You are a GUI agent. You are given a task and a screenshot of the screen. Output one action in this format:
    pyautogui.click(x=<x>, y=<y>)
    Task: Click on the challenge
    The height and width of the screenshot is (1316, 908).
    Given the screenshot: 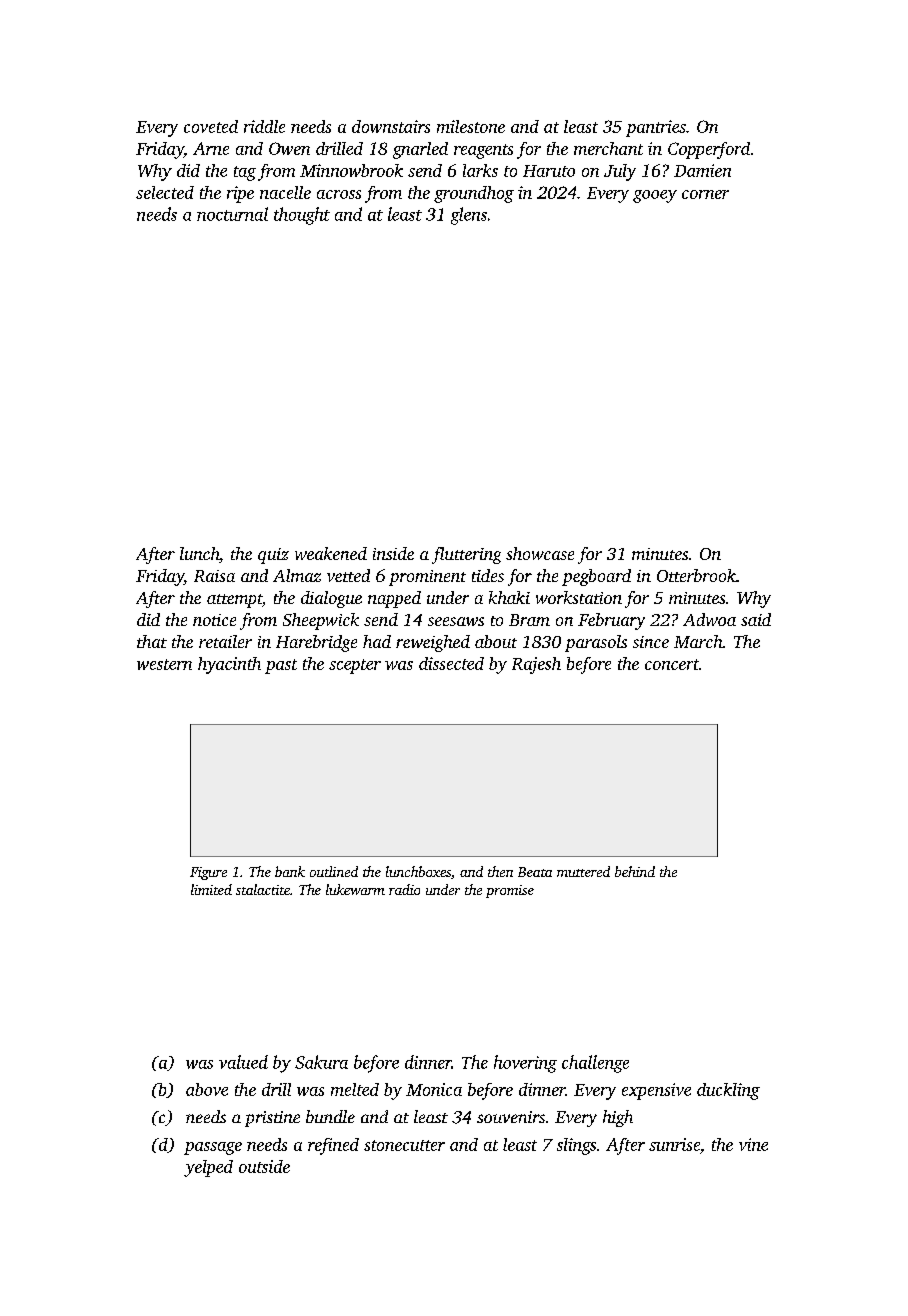 What is the action you would take?
    pyautogui.click(x=595, y=1064)
